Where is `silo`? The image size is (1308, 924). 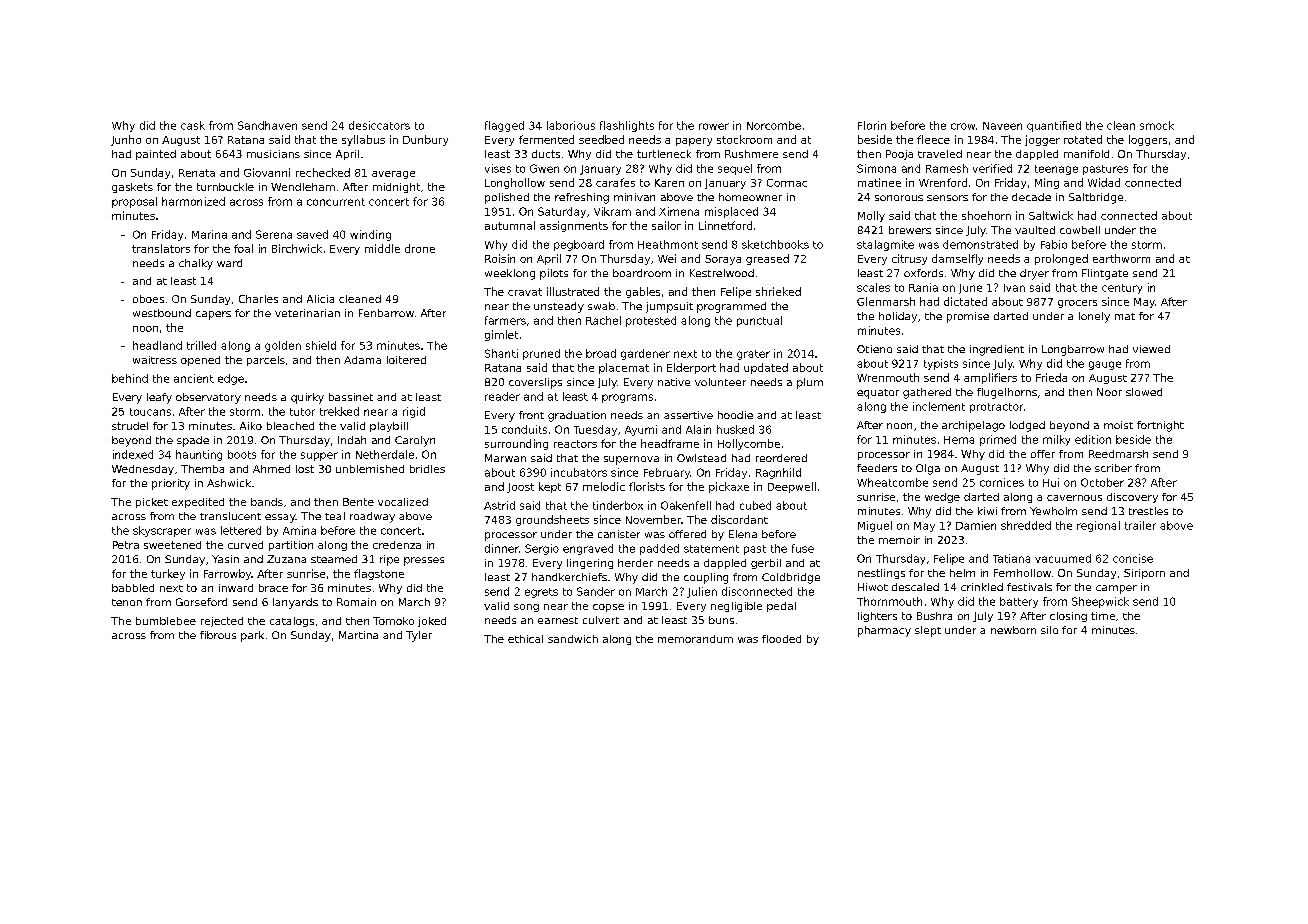 silo is located at coordinates (1049, 630).
